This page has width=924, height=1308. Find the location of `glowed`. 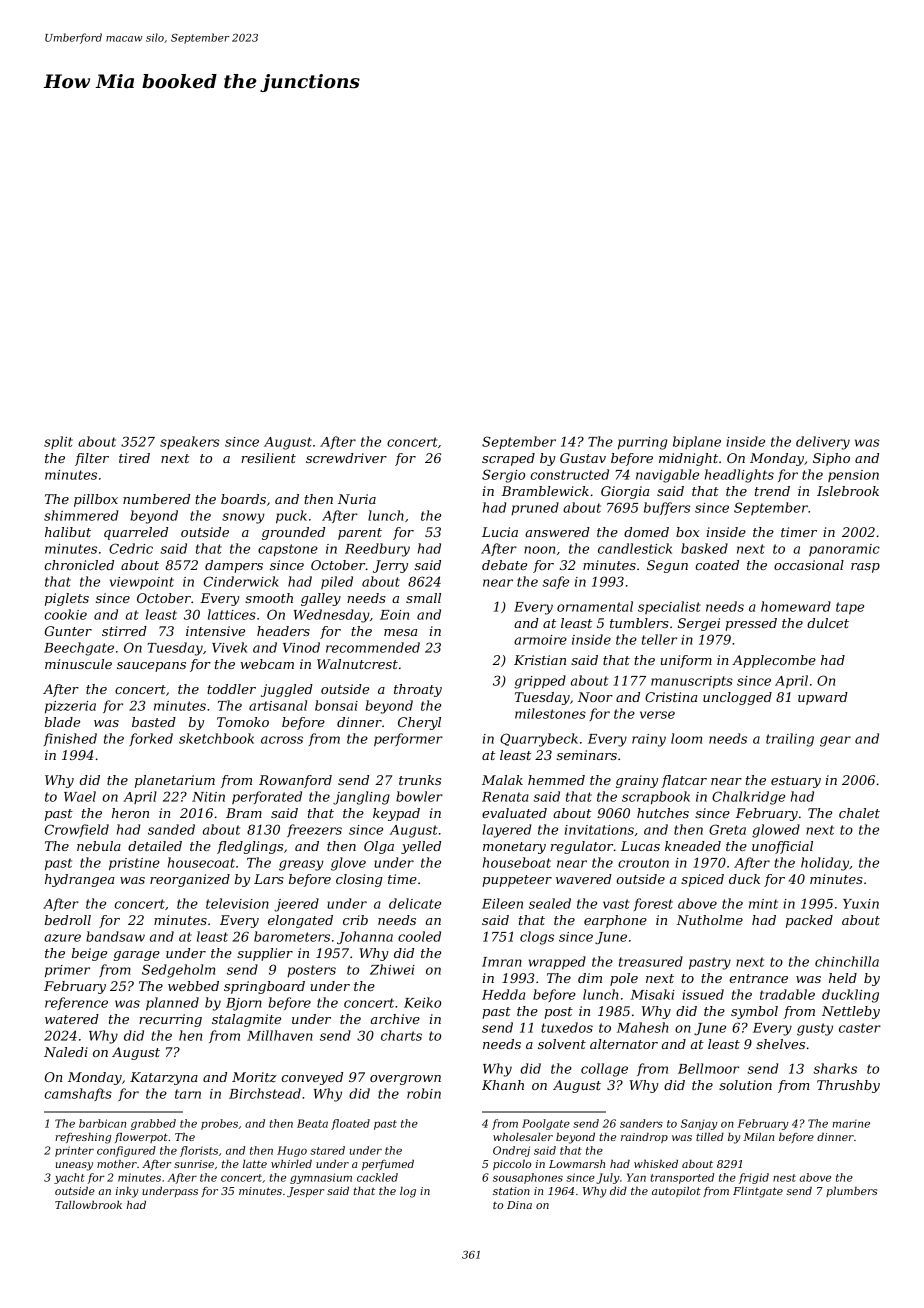

glowed is located at coordinates (776, 831).
